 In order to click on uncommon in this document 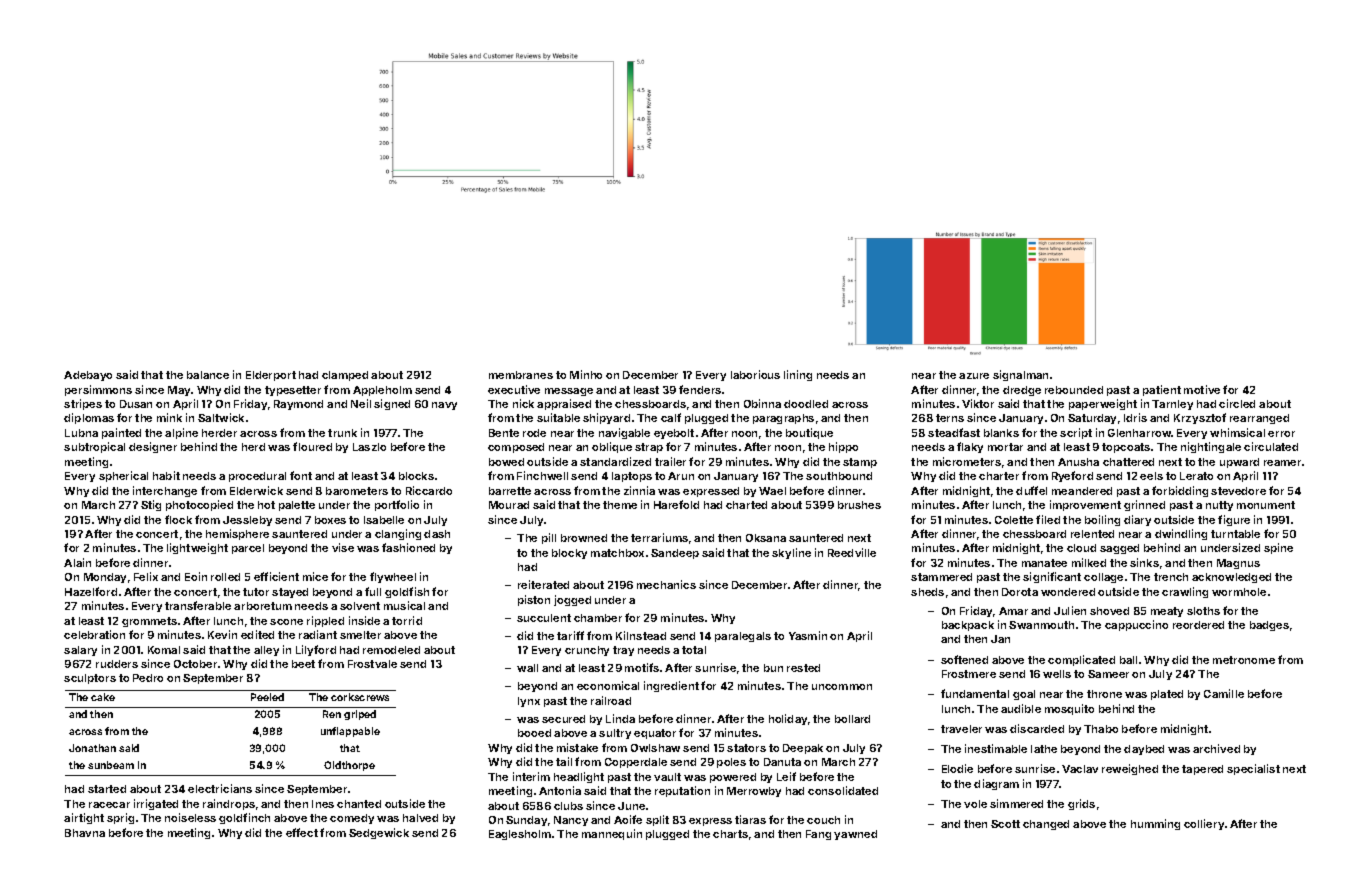, I will do `click(842, 687)`.
